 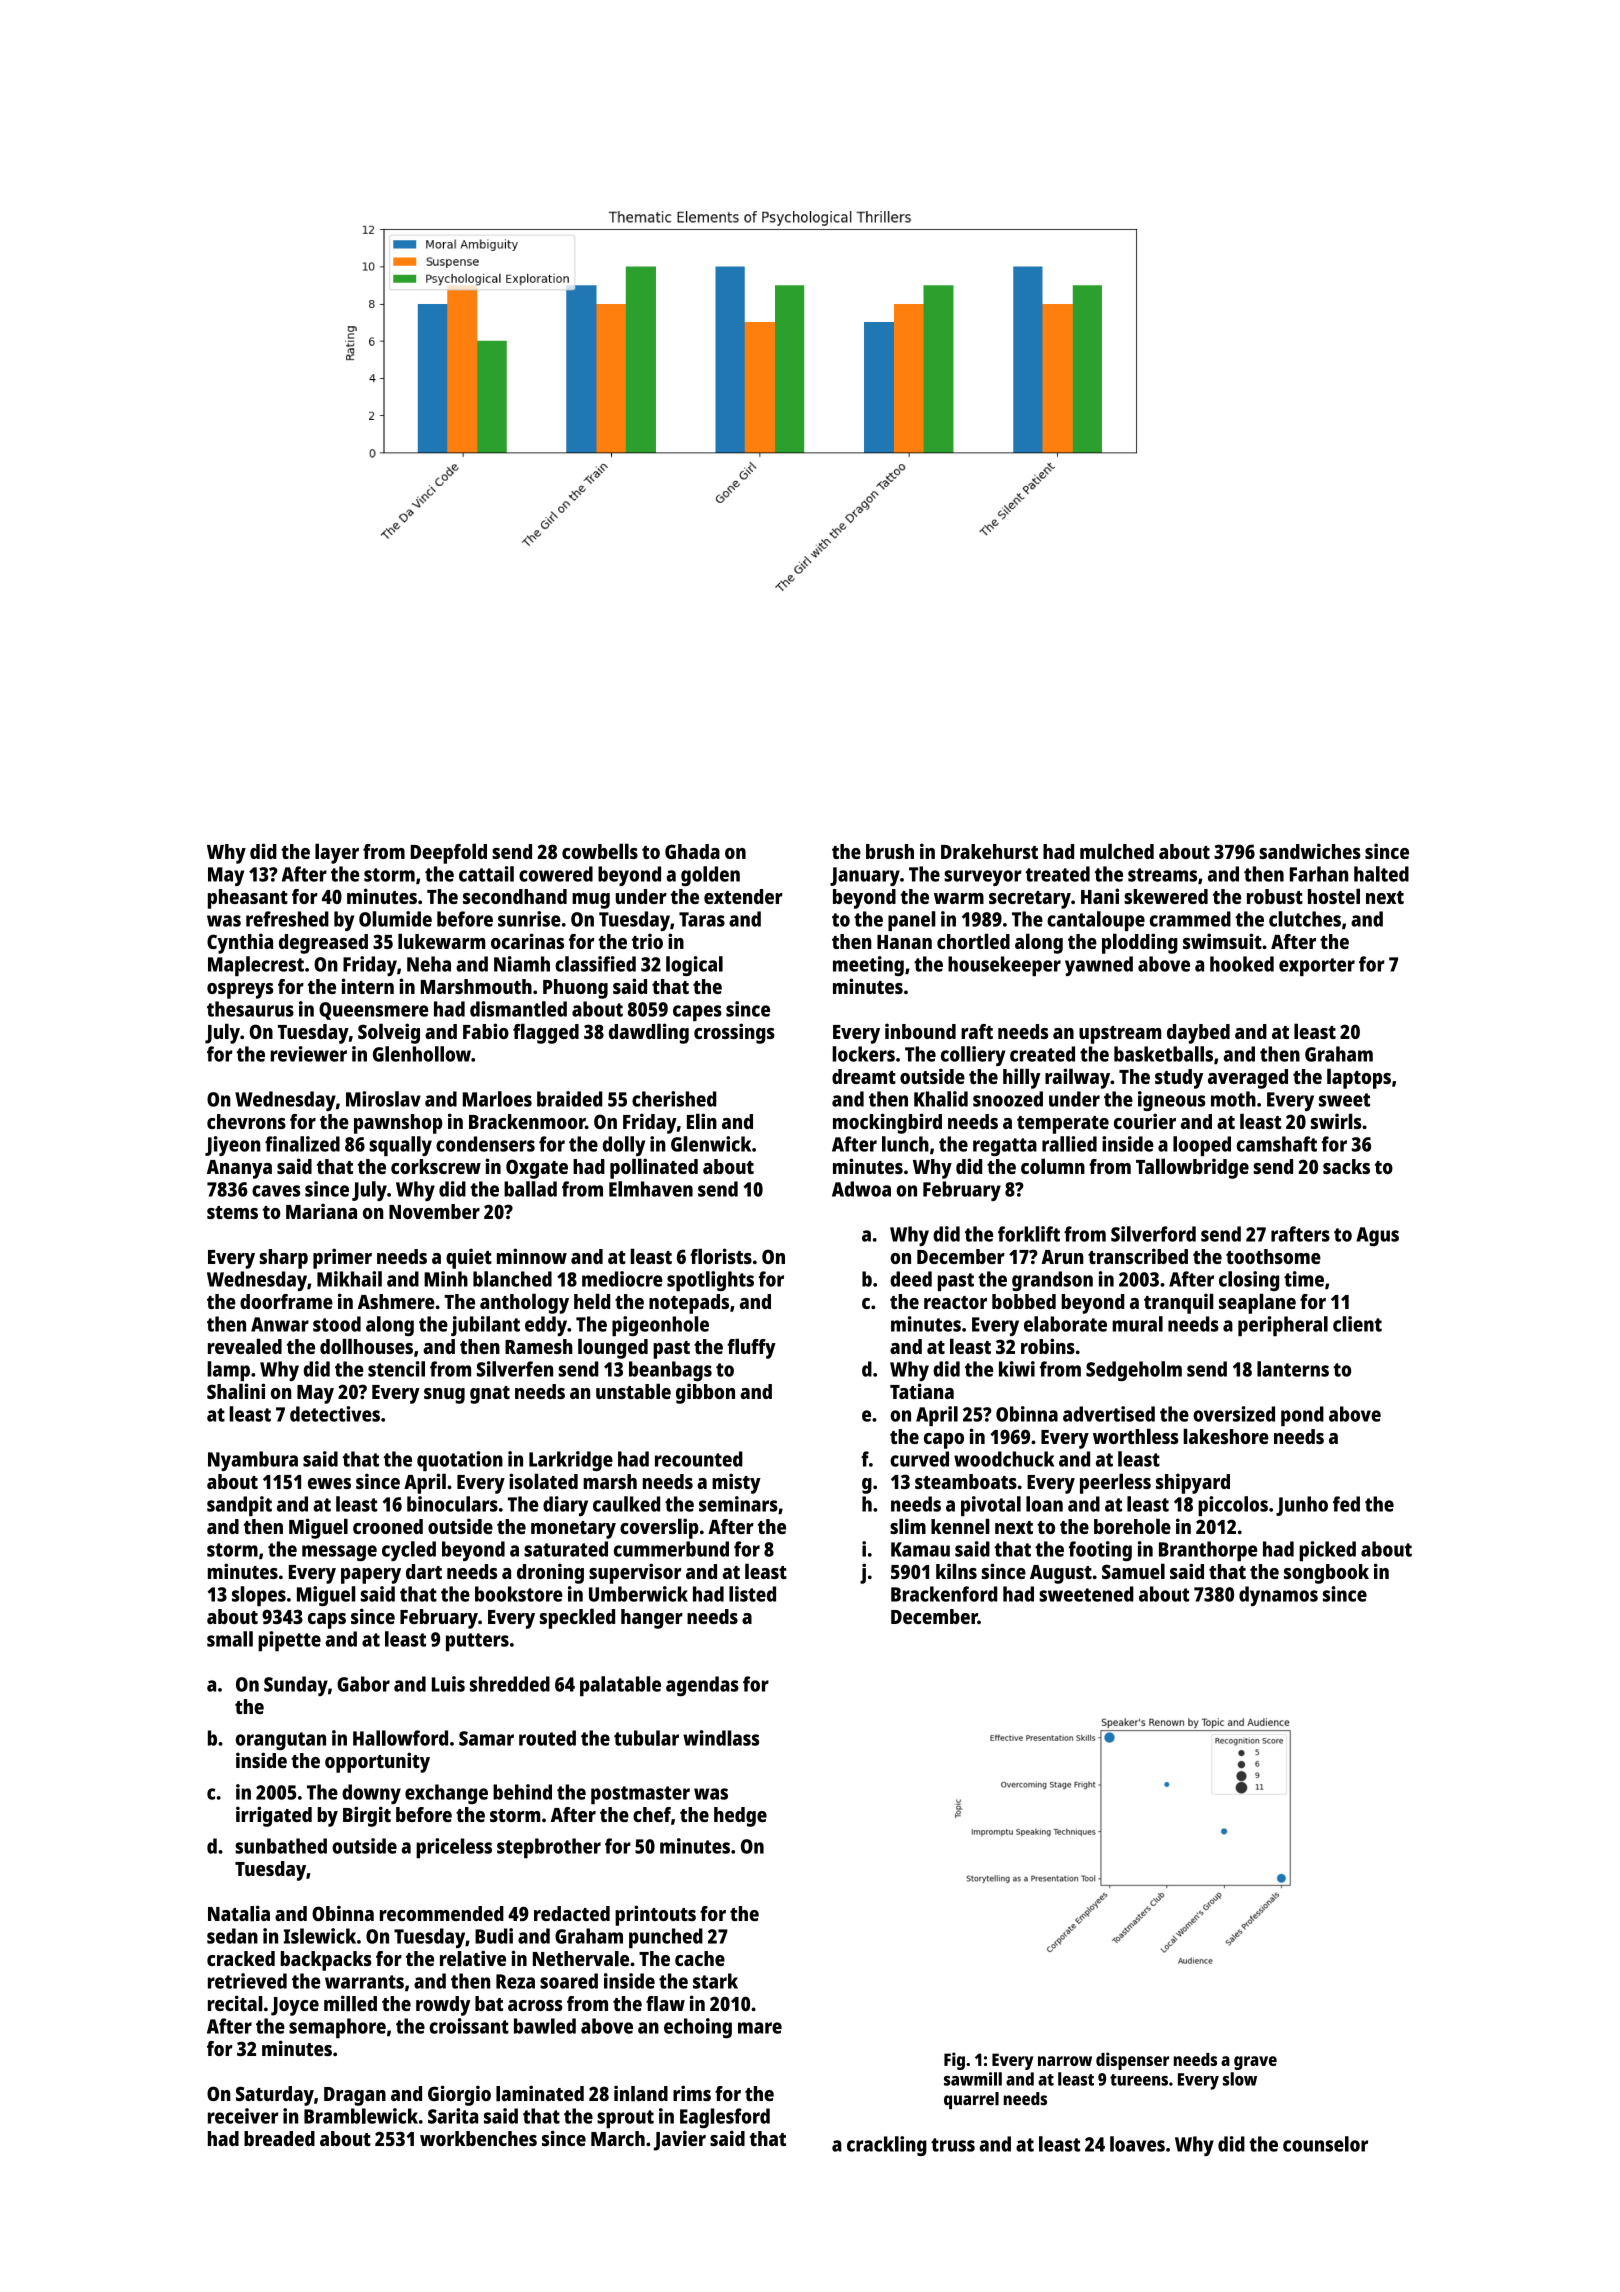 What do you see at coordinates (911, 1279) in the screenshot?
I see `deed` at bounding box center [911, 1279].
